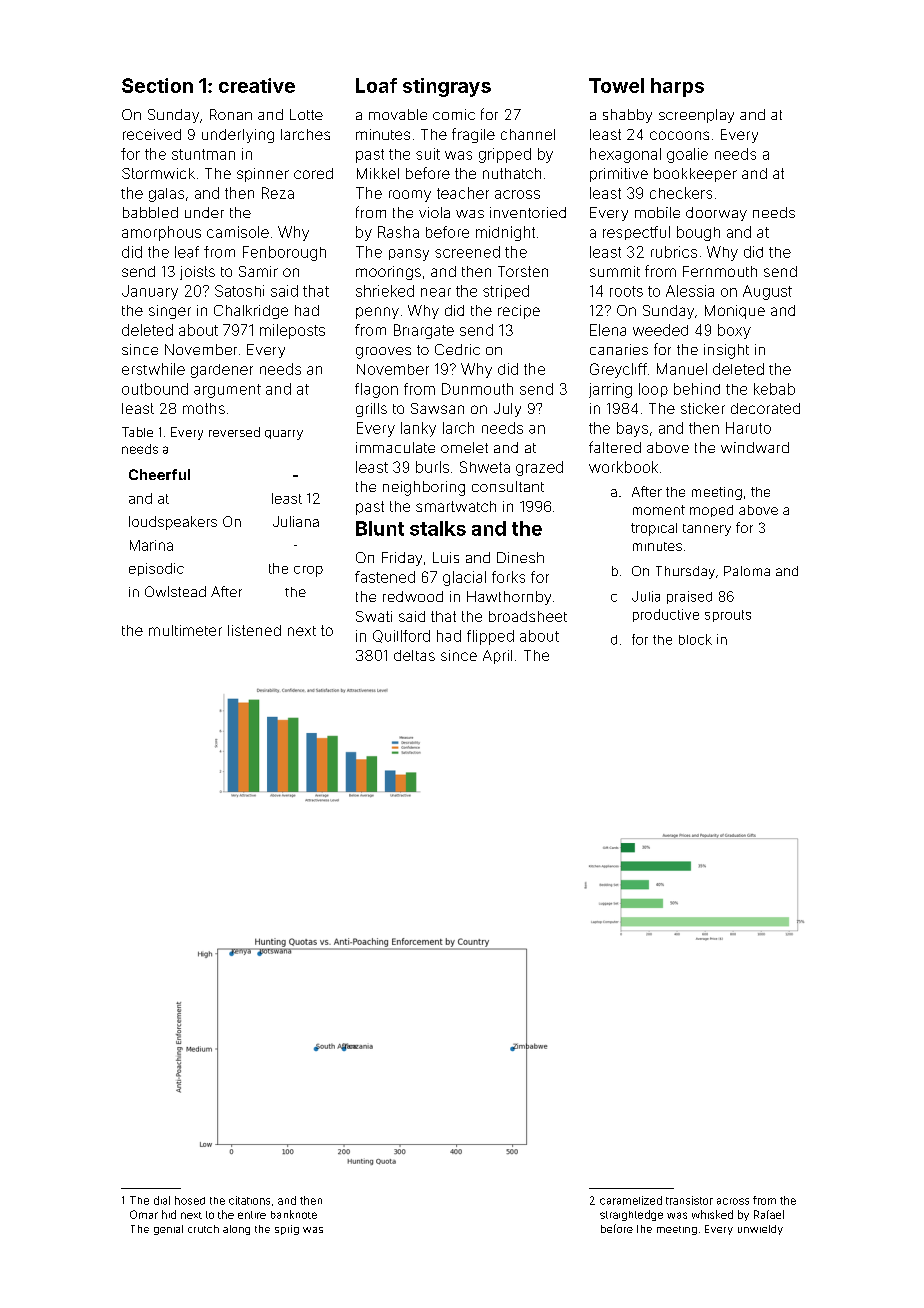 This screenshot has width=924, height=1308. Describe the element at coordinates (257, 85) in the screenshot. I see `creative` at that location.
